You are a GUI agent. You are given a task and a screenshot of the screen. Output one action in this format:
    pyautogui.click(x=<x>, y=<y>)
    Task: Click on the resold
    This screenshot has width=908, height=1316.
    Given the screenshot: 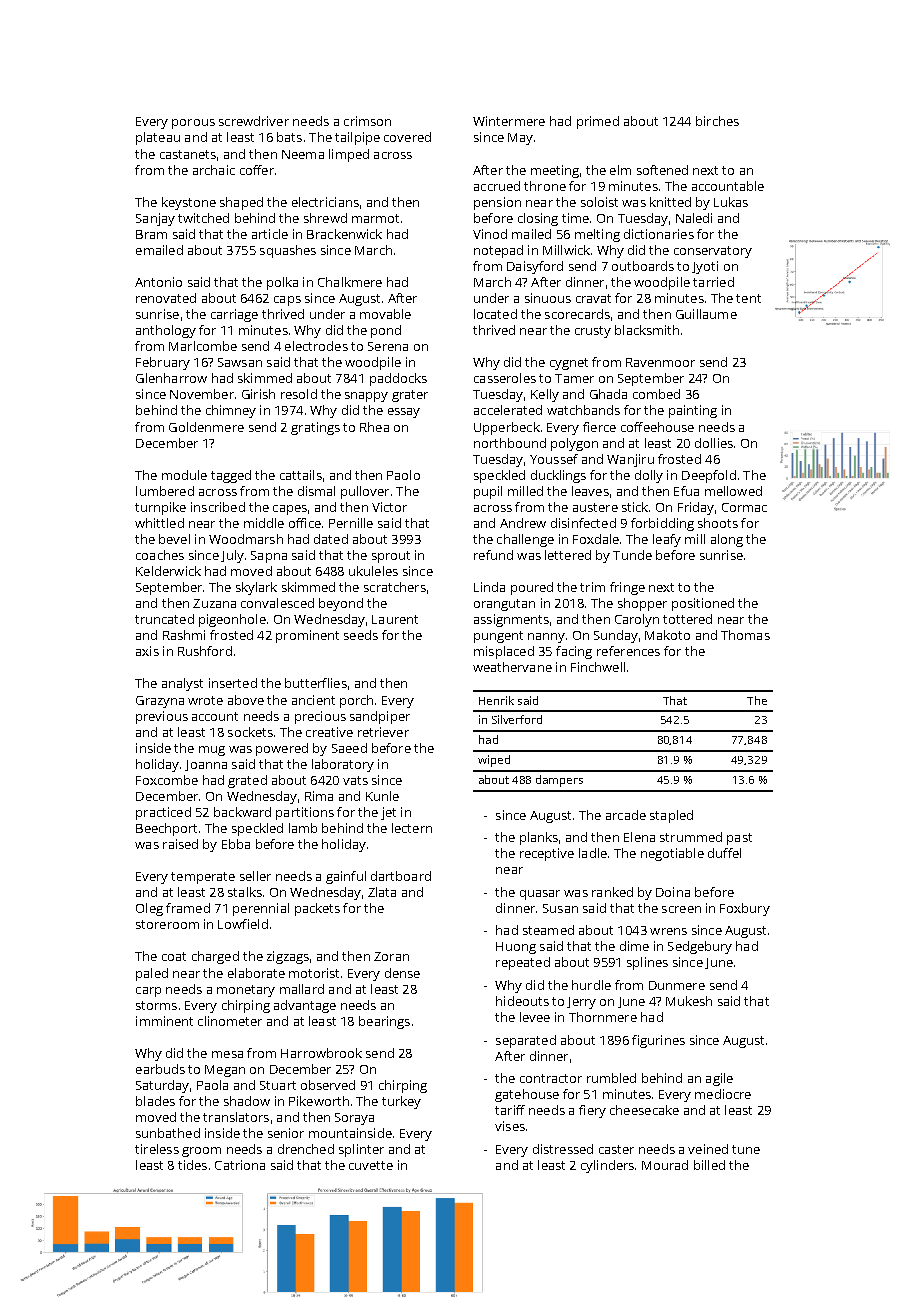 What is the action you would take?
    pyautogui.click(x=299, y=394)
